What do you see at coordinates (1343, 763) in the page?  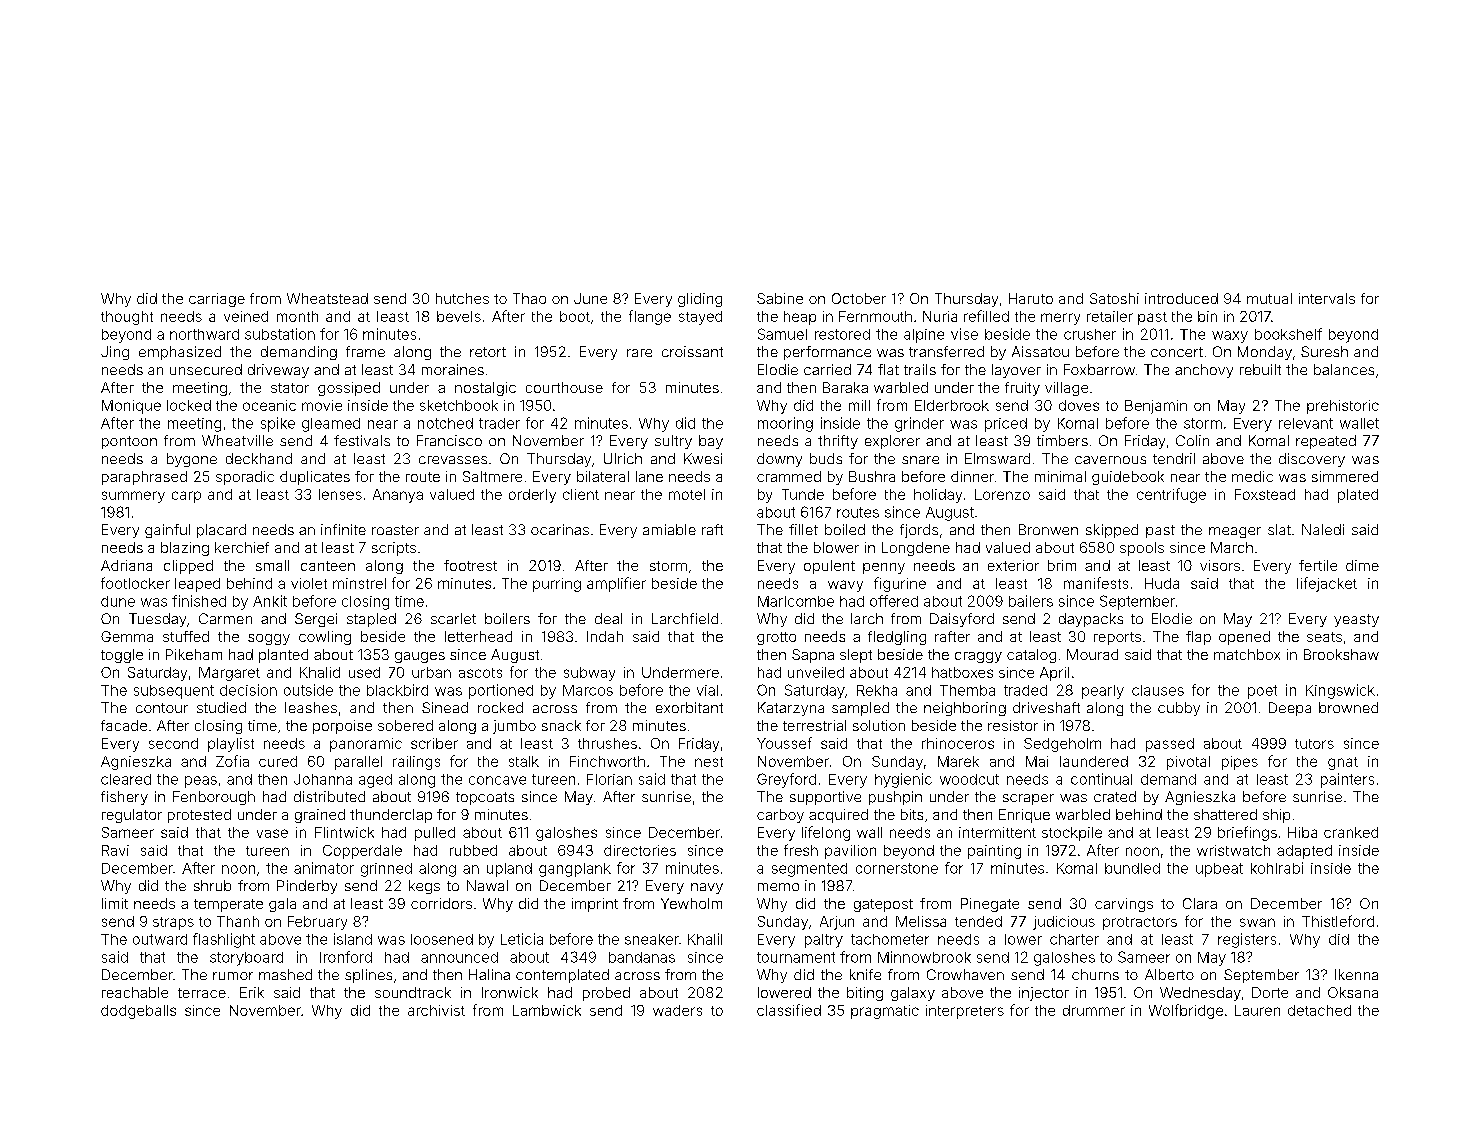 I see `gnat` at bounding box center [1343, 763].
